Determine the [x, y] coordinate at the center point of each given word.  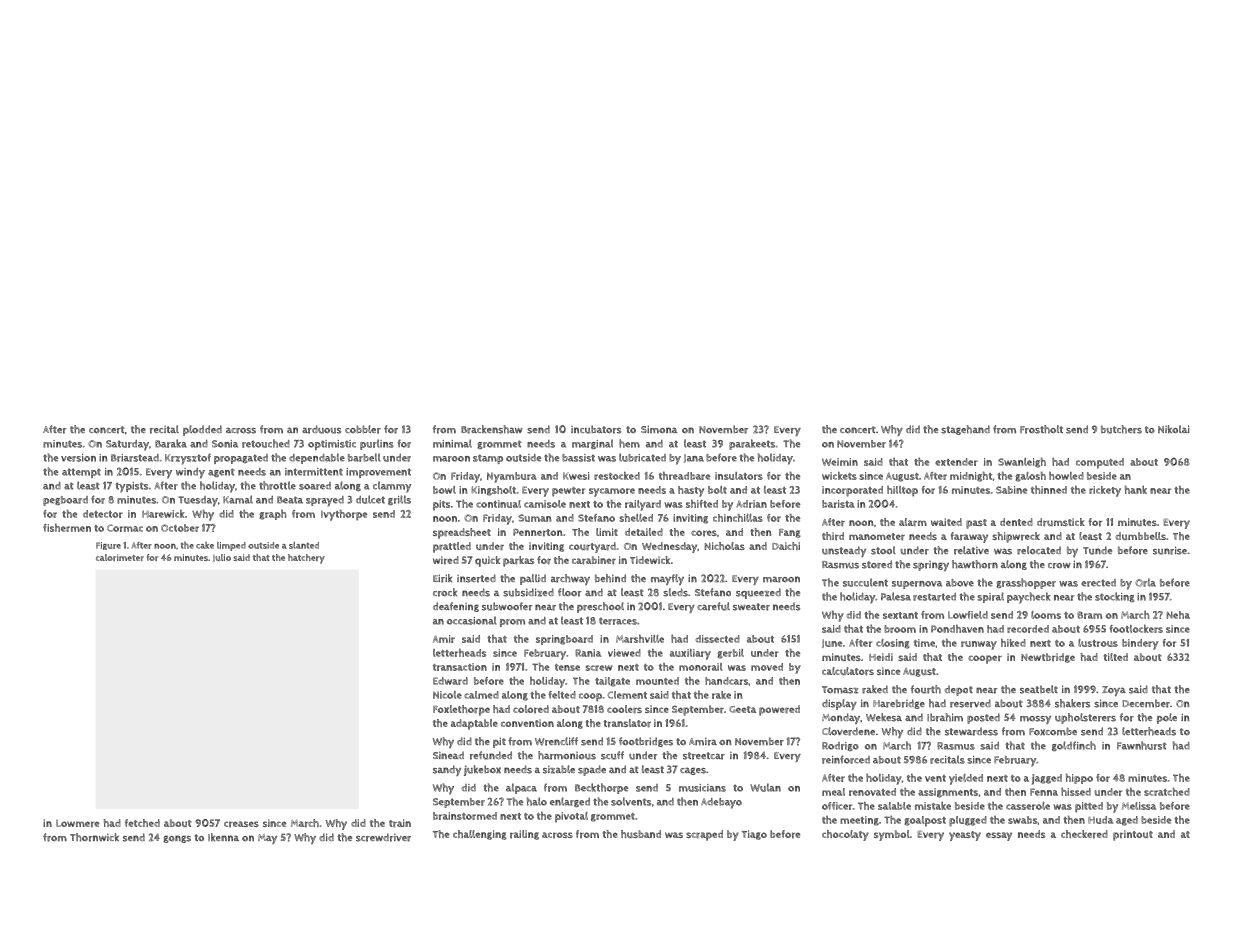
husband [641, 834]
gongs [177, 839]
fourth [926, 689]
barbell [364, 457]
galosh [1030, 477]
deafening [456, 607]
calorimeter [120, 557]
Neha [1178, 615]
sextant [900, 615]
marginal [592, 444]
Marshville [640, 638]
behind [610, 578]
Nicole [447, 695]
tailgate [612, 682]
